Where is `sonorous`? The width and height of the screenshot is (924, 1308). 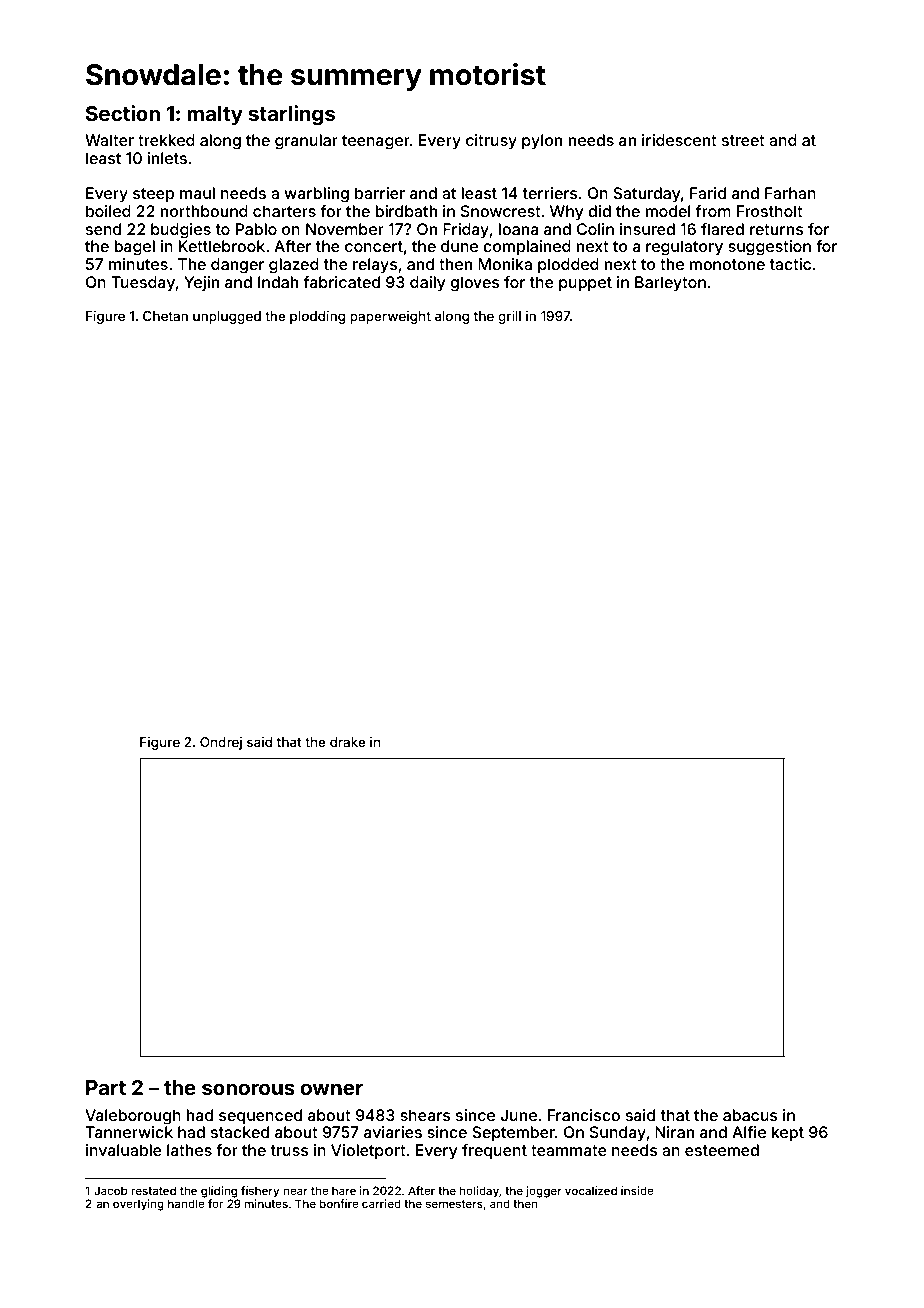
sonorous is located at coordinates (248, 1089).
